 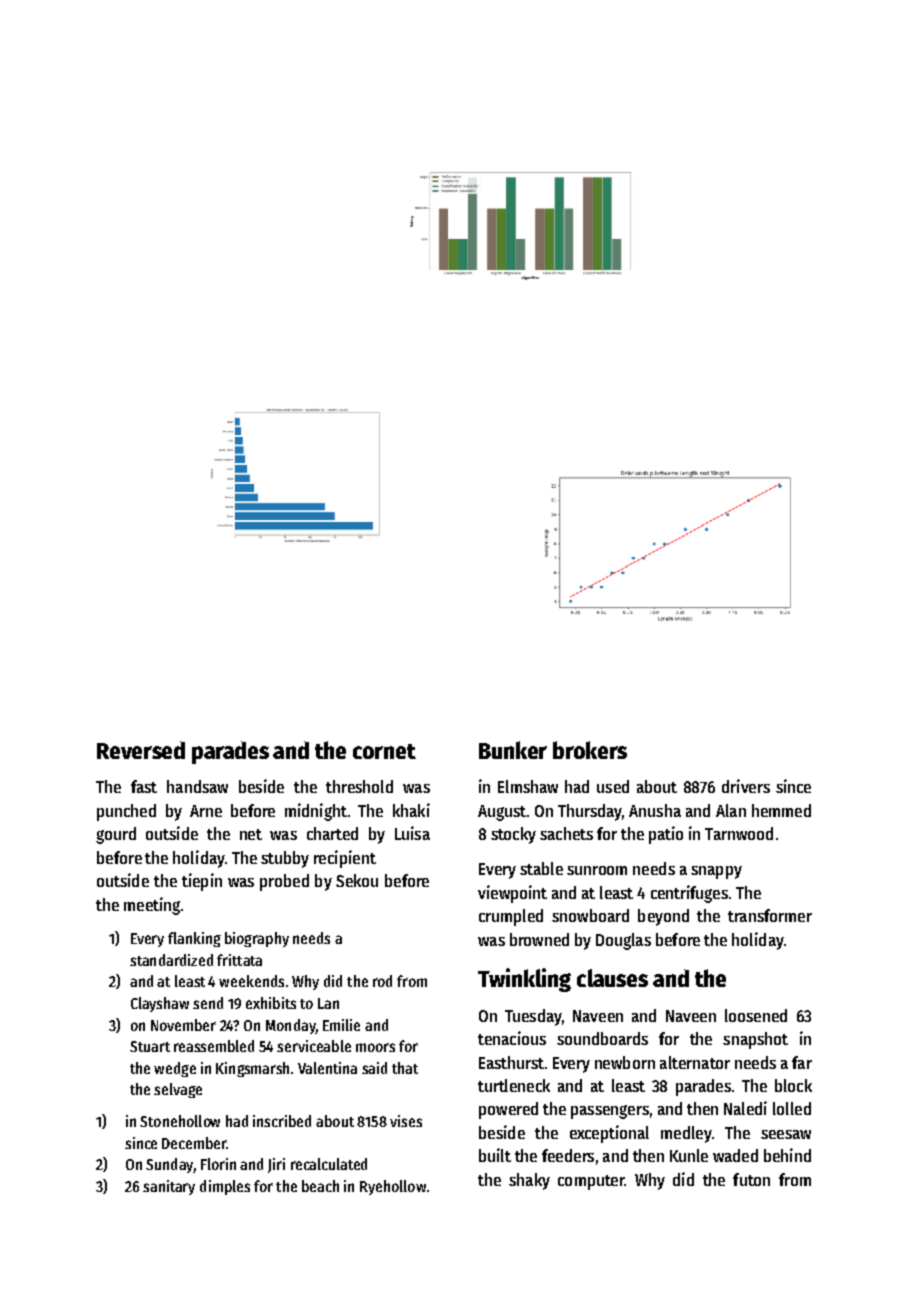 I want to click on waded, so click(x=735, y=1155).
